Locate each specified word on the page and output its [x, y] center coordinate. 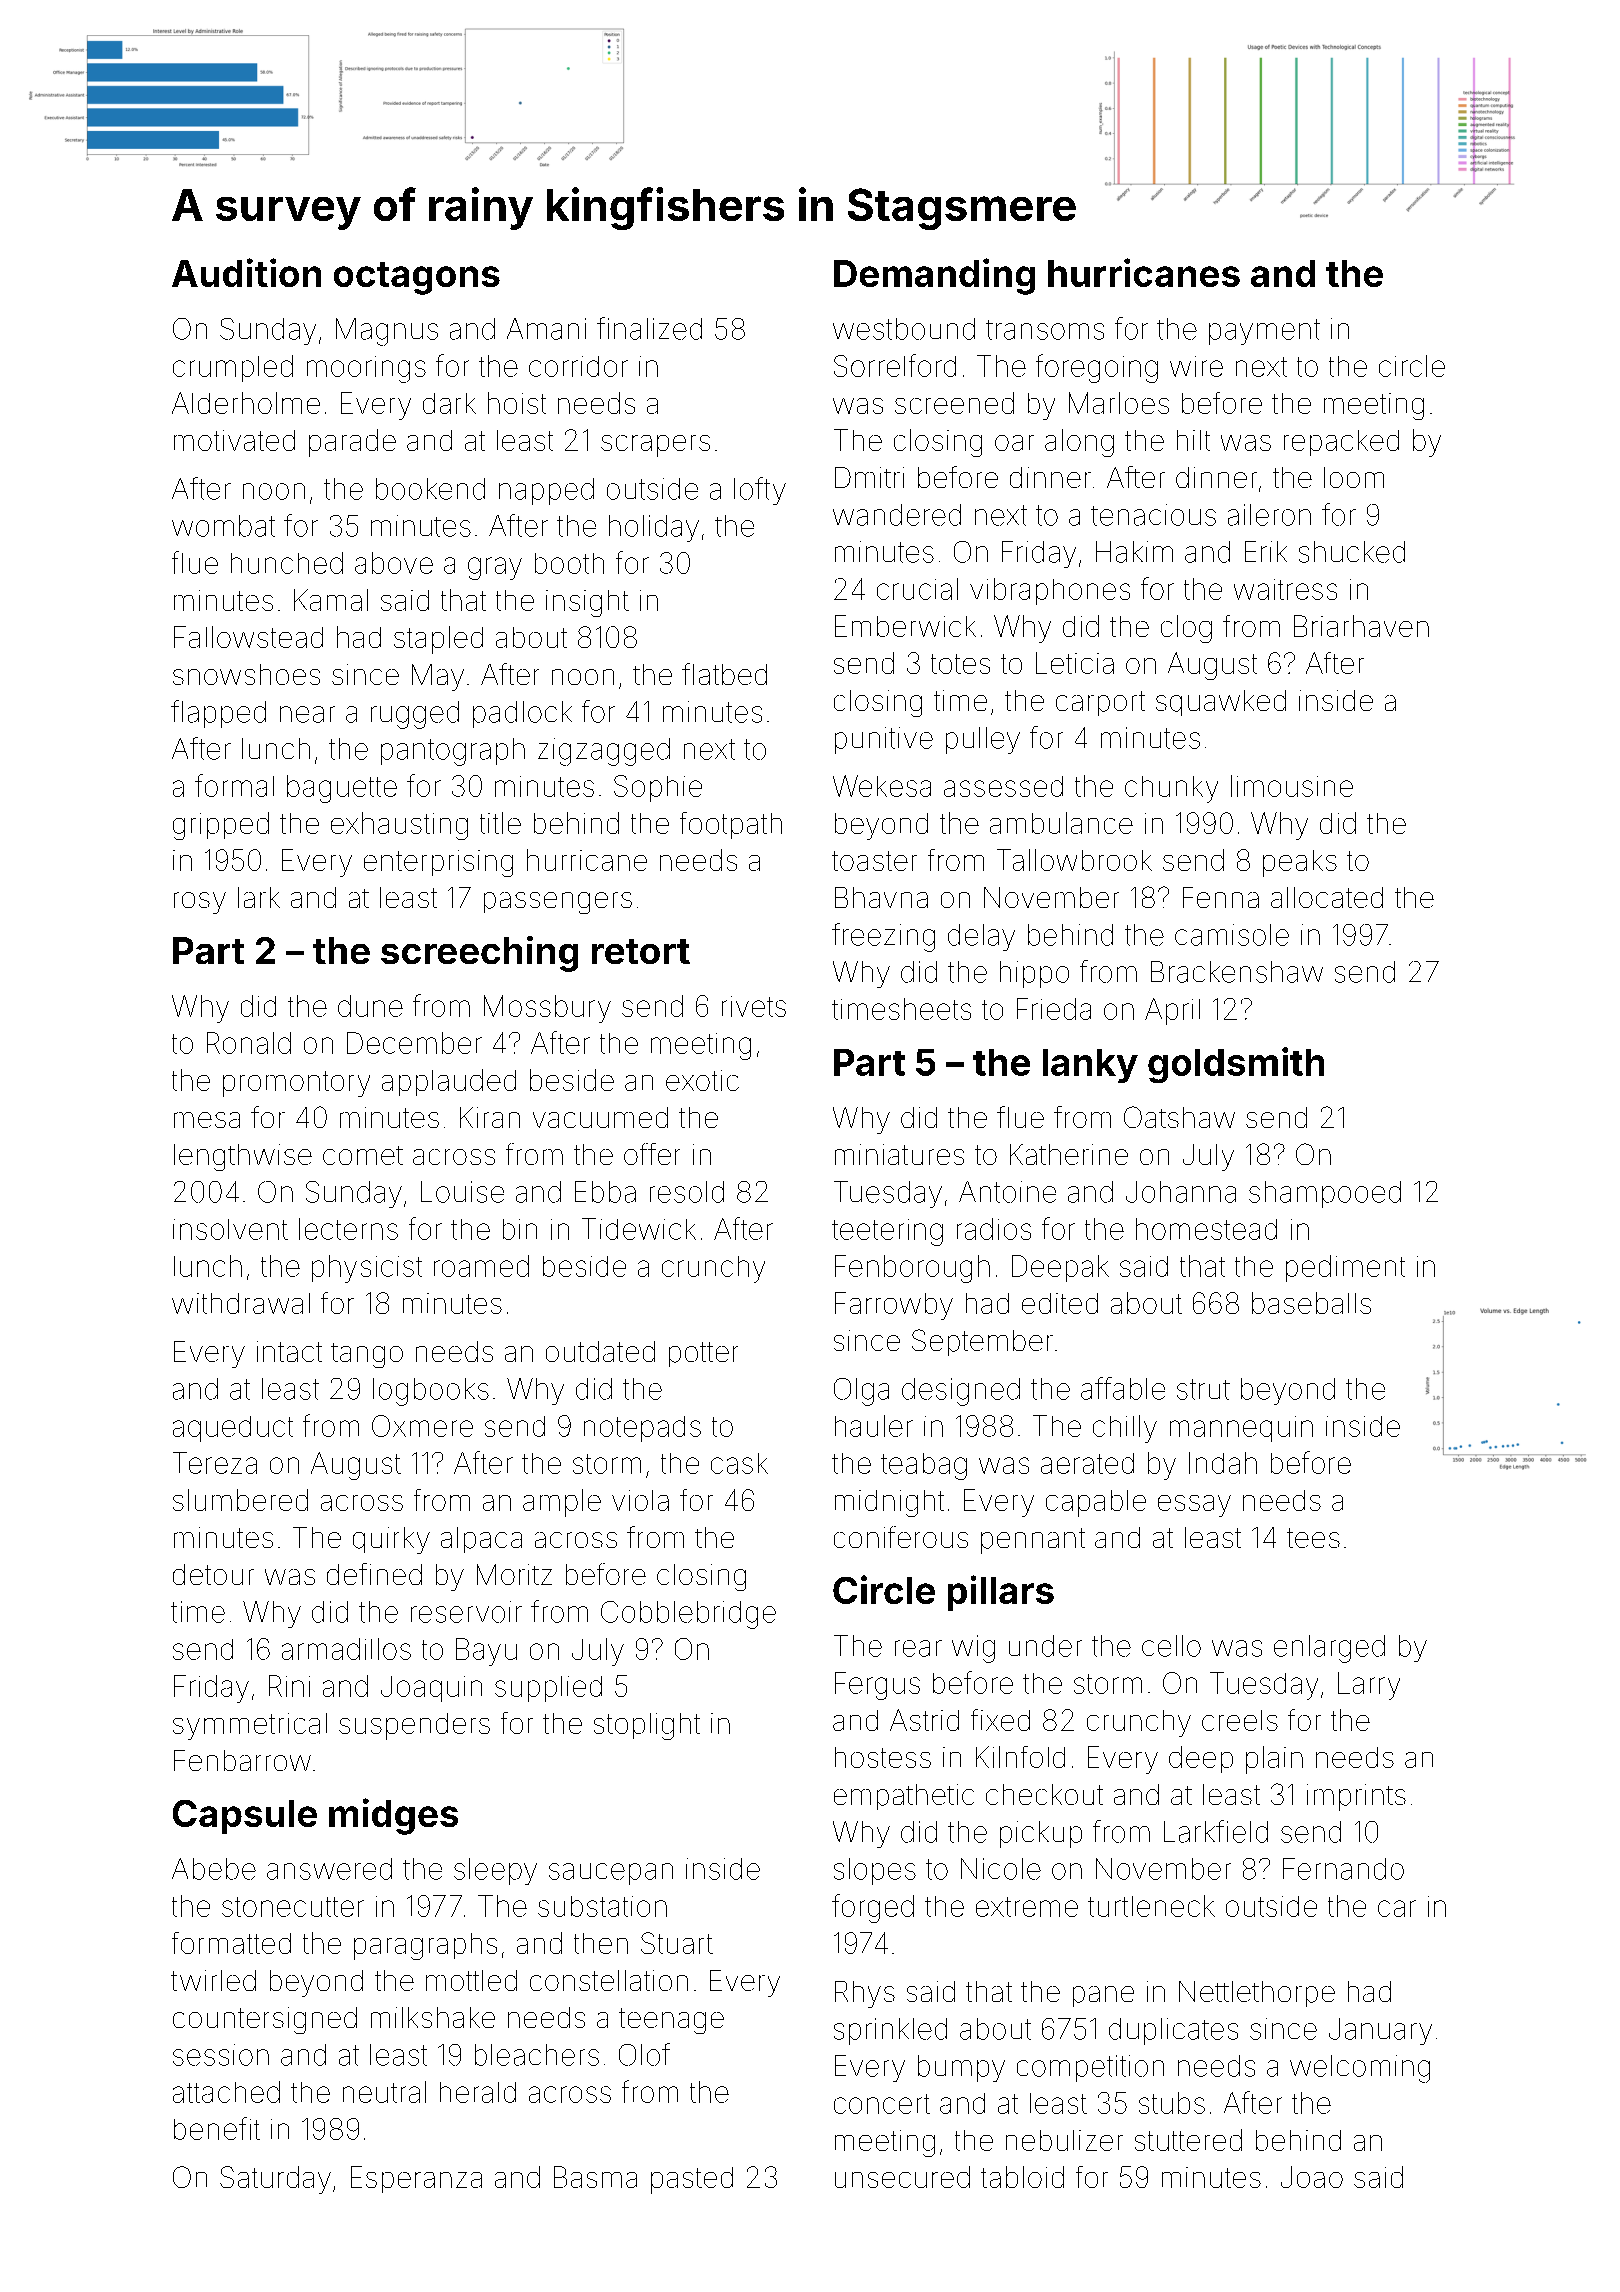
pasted [692, 2180]
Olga [861, 1392]
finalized [649, 328]
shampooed [1325, 1194]
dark [449, 403]
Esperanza [416, 2179]
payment [1264, 332]
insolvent [230, 1229]
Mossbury [547, 1009]
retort [641, 951]
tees [1313, 1538]
